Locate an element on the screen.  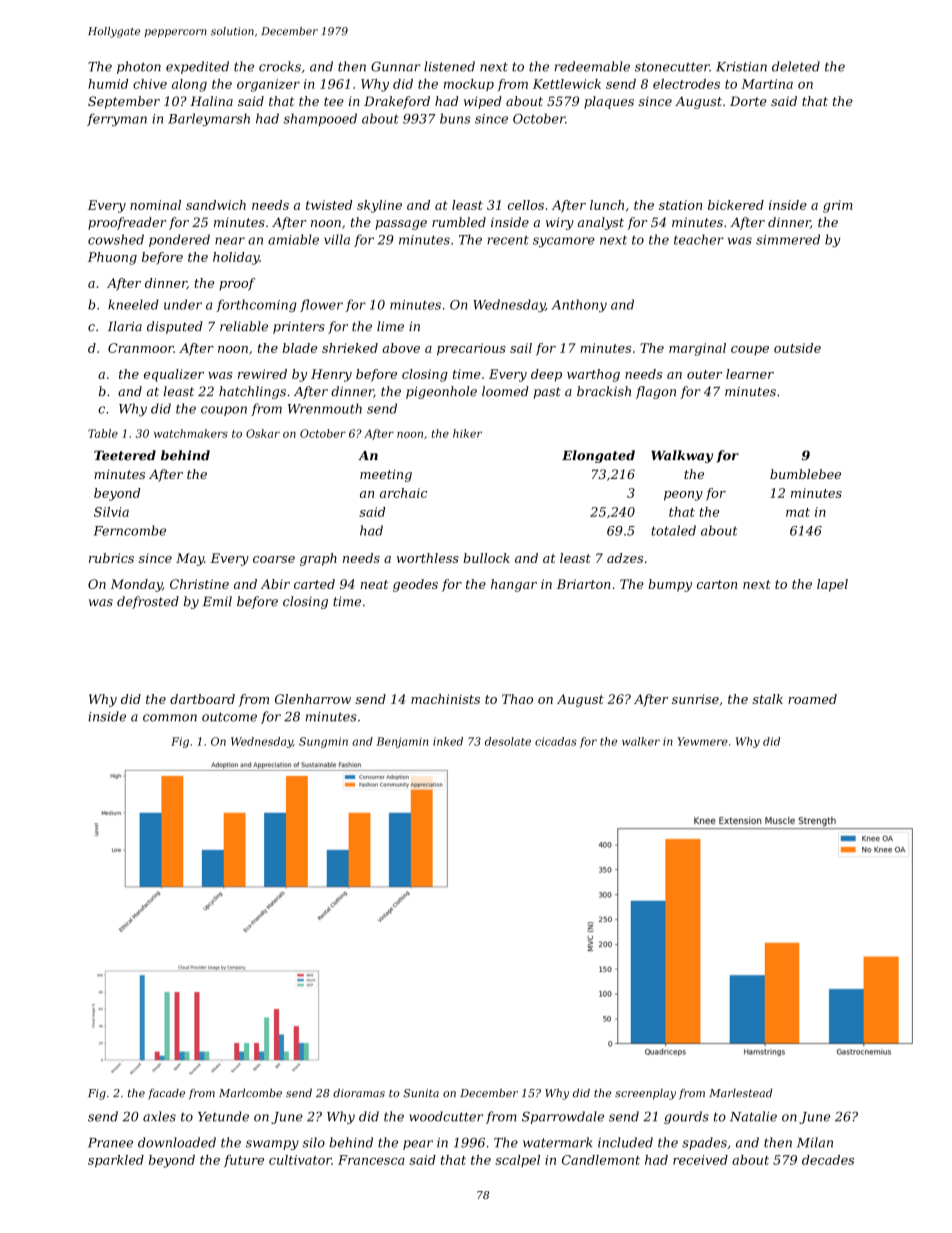
Christine is located at coordinates (199, 584).
